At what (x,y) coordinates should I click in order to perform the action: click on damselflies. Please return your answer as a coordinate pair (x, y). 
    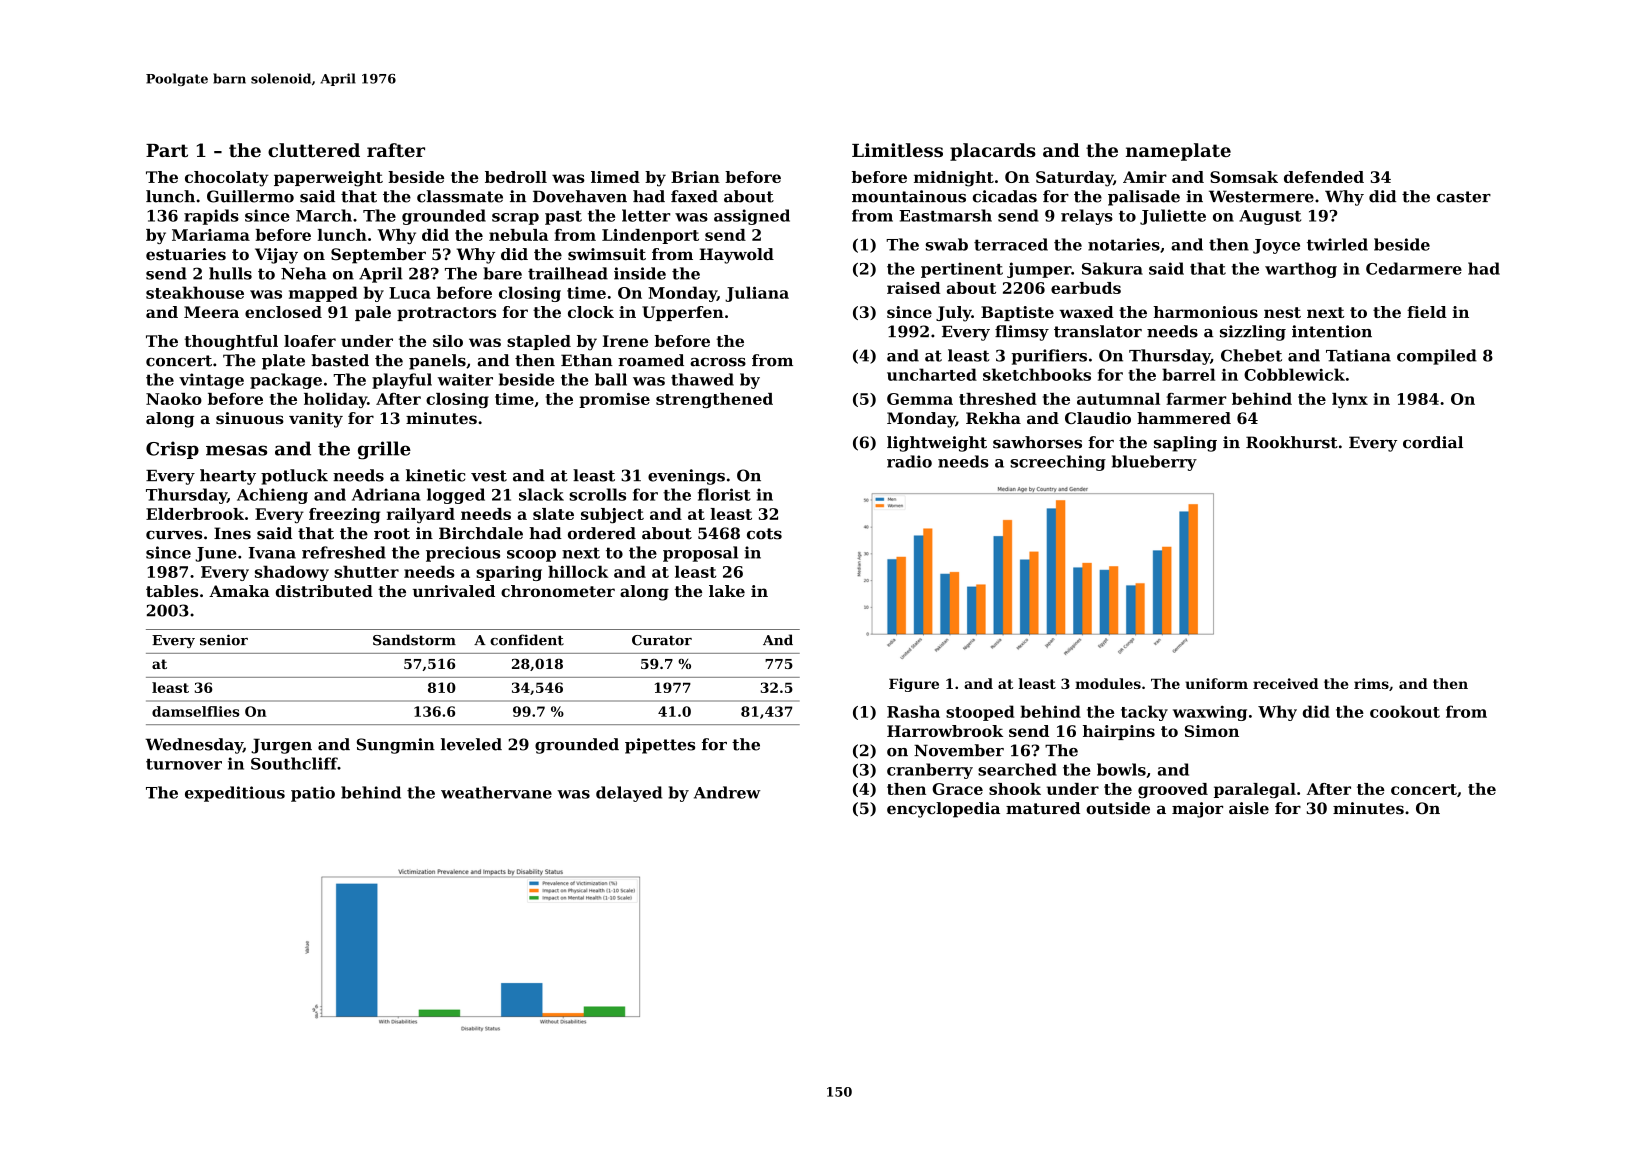
    Looking at the image, I should click on (196, 711).
